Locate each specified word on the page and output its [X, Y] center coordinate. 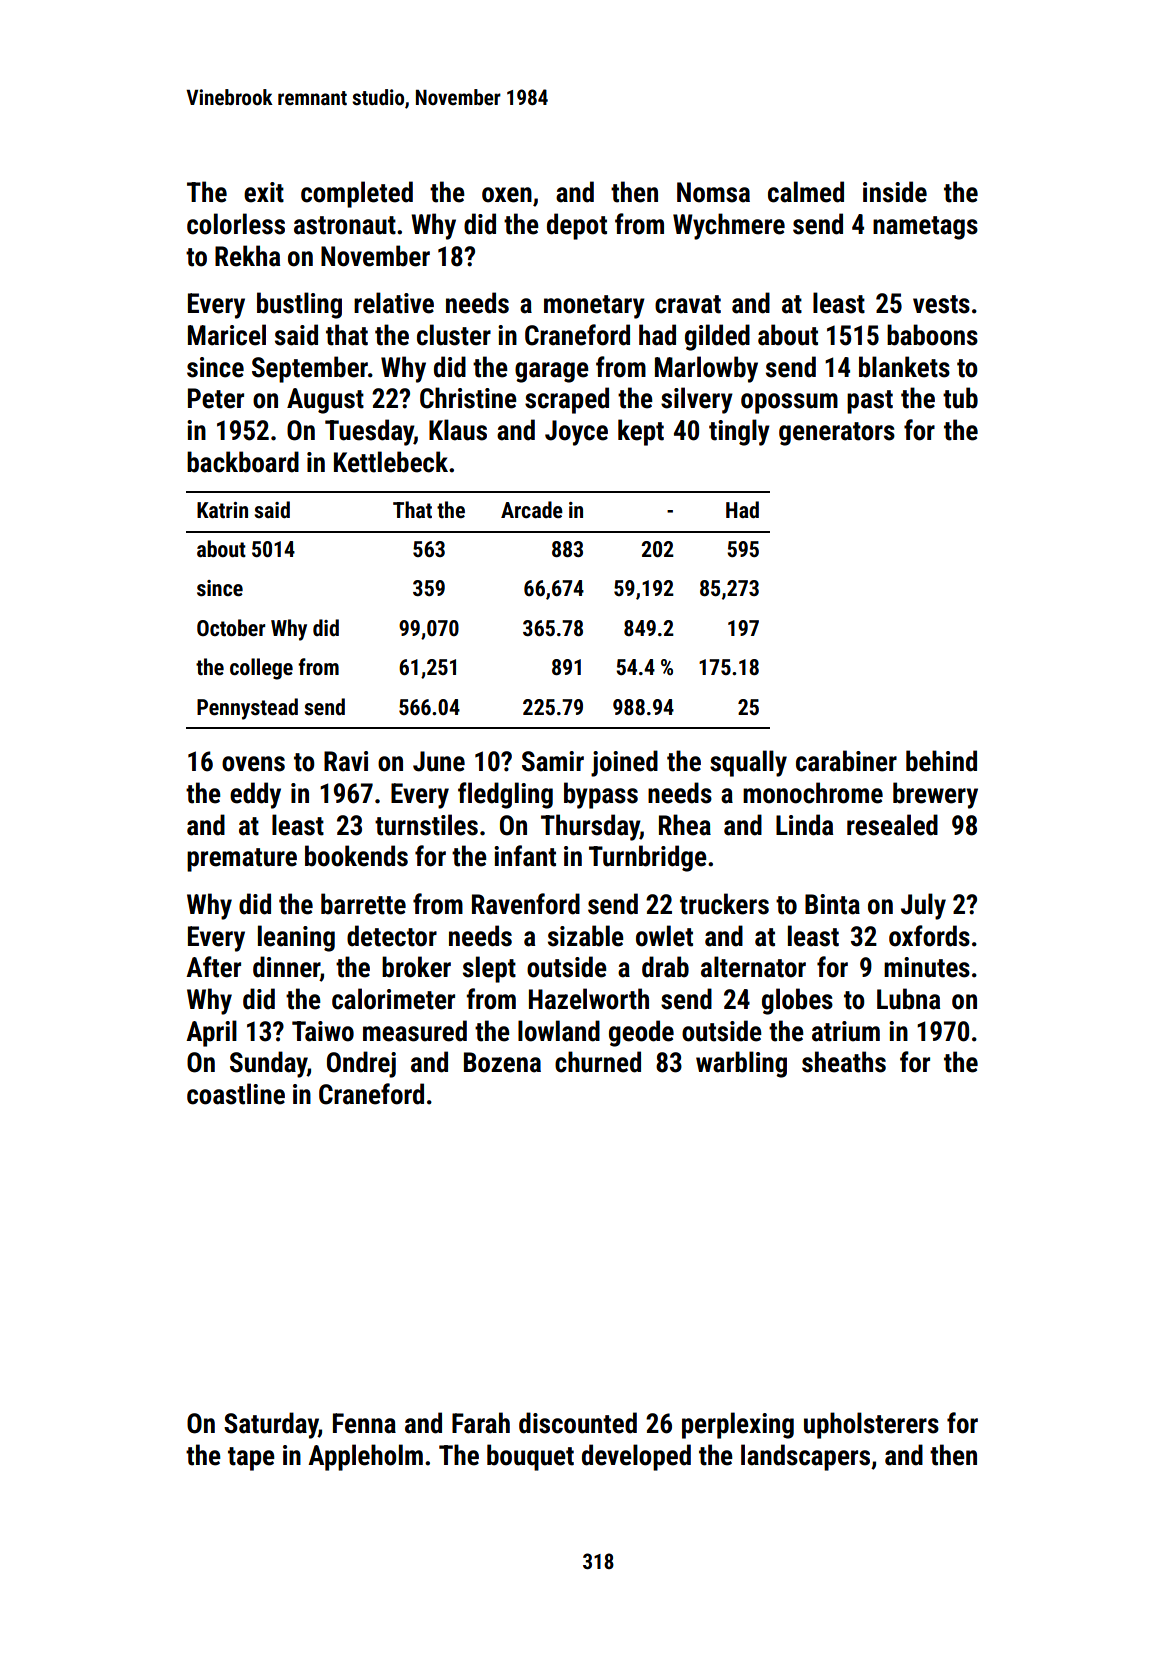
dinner [286, 967]
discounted [578, 1423]
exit [264, 192]
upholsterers [871, 1425]
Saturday [271, 1425]
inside [895, 192]
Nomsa [713, 192]
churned [598, 1062]
